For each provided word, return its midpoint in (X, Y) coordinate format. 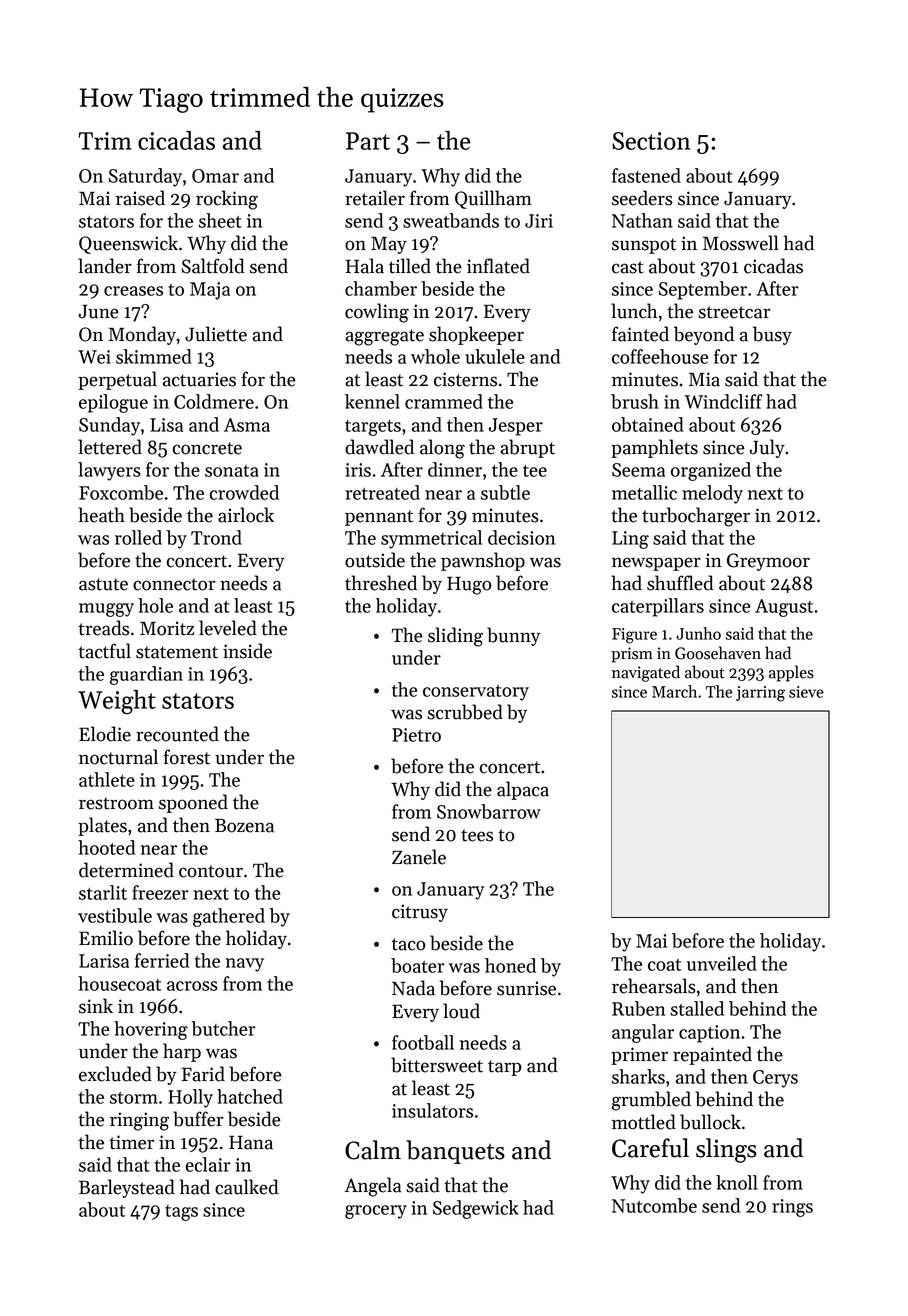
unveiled (722, 963)
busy (772, 335)
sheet (220, 220)
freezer (160, 892)
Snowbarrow (489, 811)
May (389, 245)
